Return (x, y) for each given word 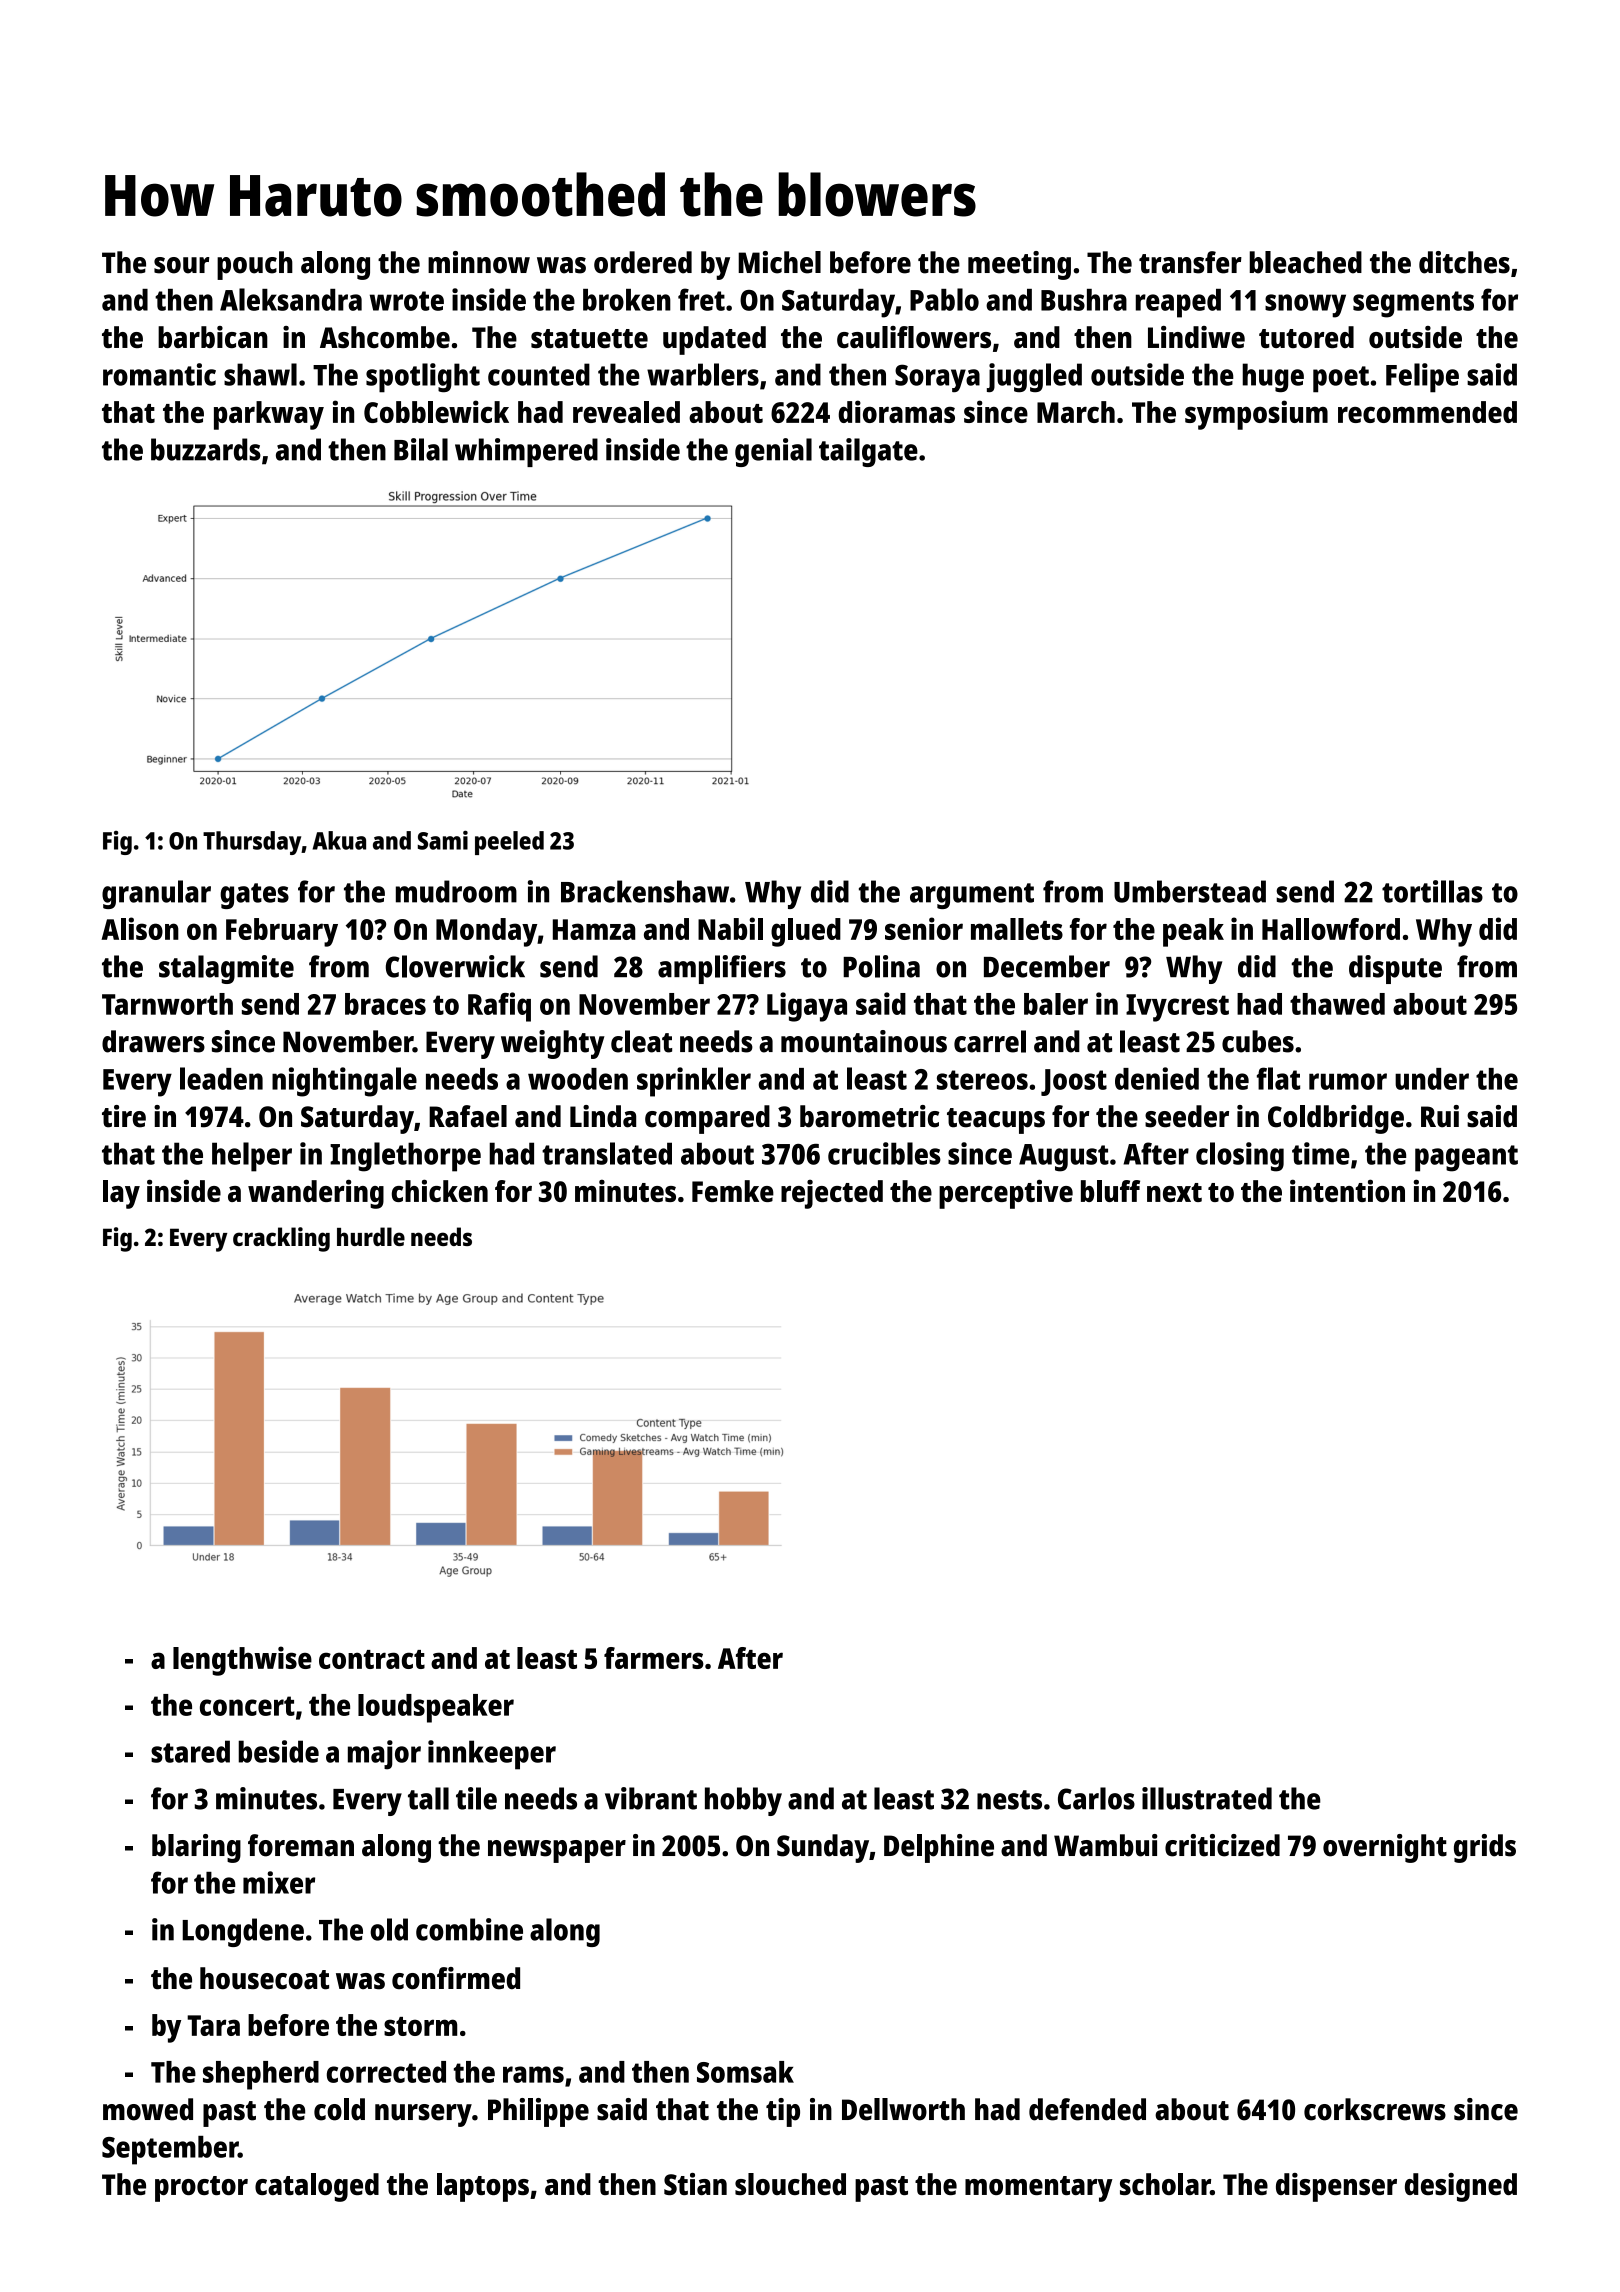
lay (121, 1194)
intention (1347, 1190)
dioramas (896, 411)
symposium (1256, 415)
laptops (483, 2187)
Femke (733, 1191)
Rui (1440, 1116)
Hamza (594, 929)
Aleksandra (291, 299)
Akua (339, 840)
